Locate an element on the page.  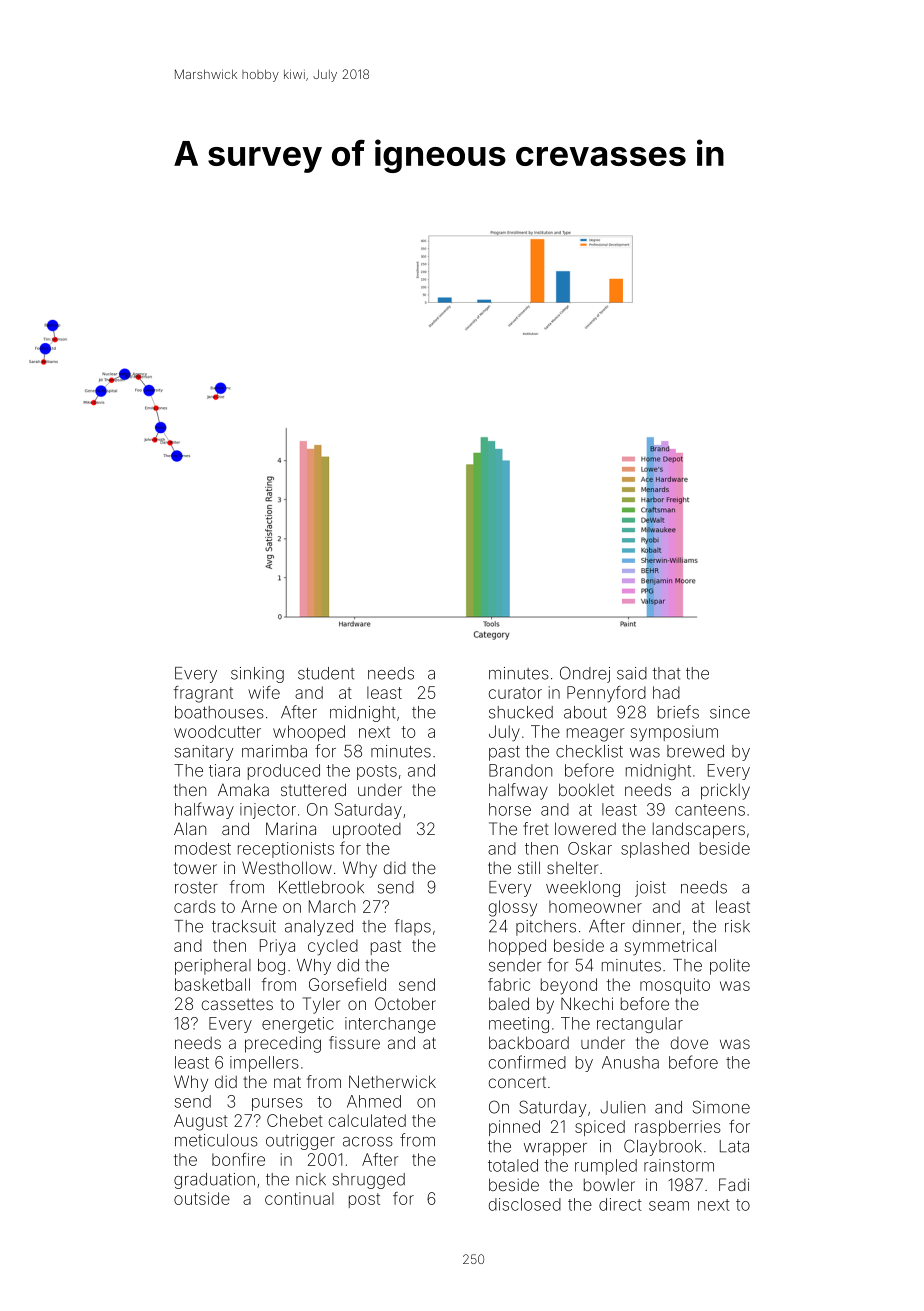
sinking is located at coordinates (257, 675).
